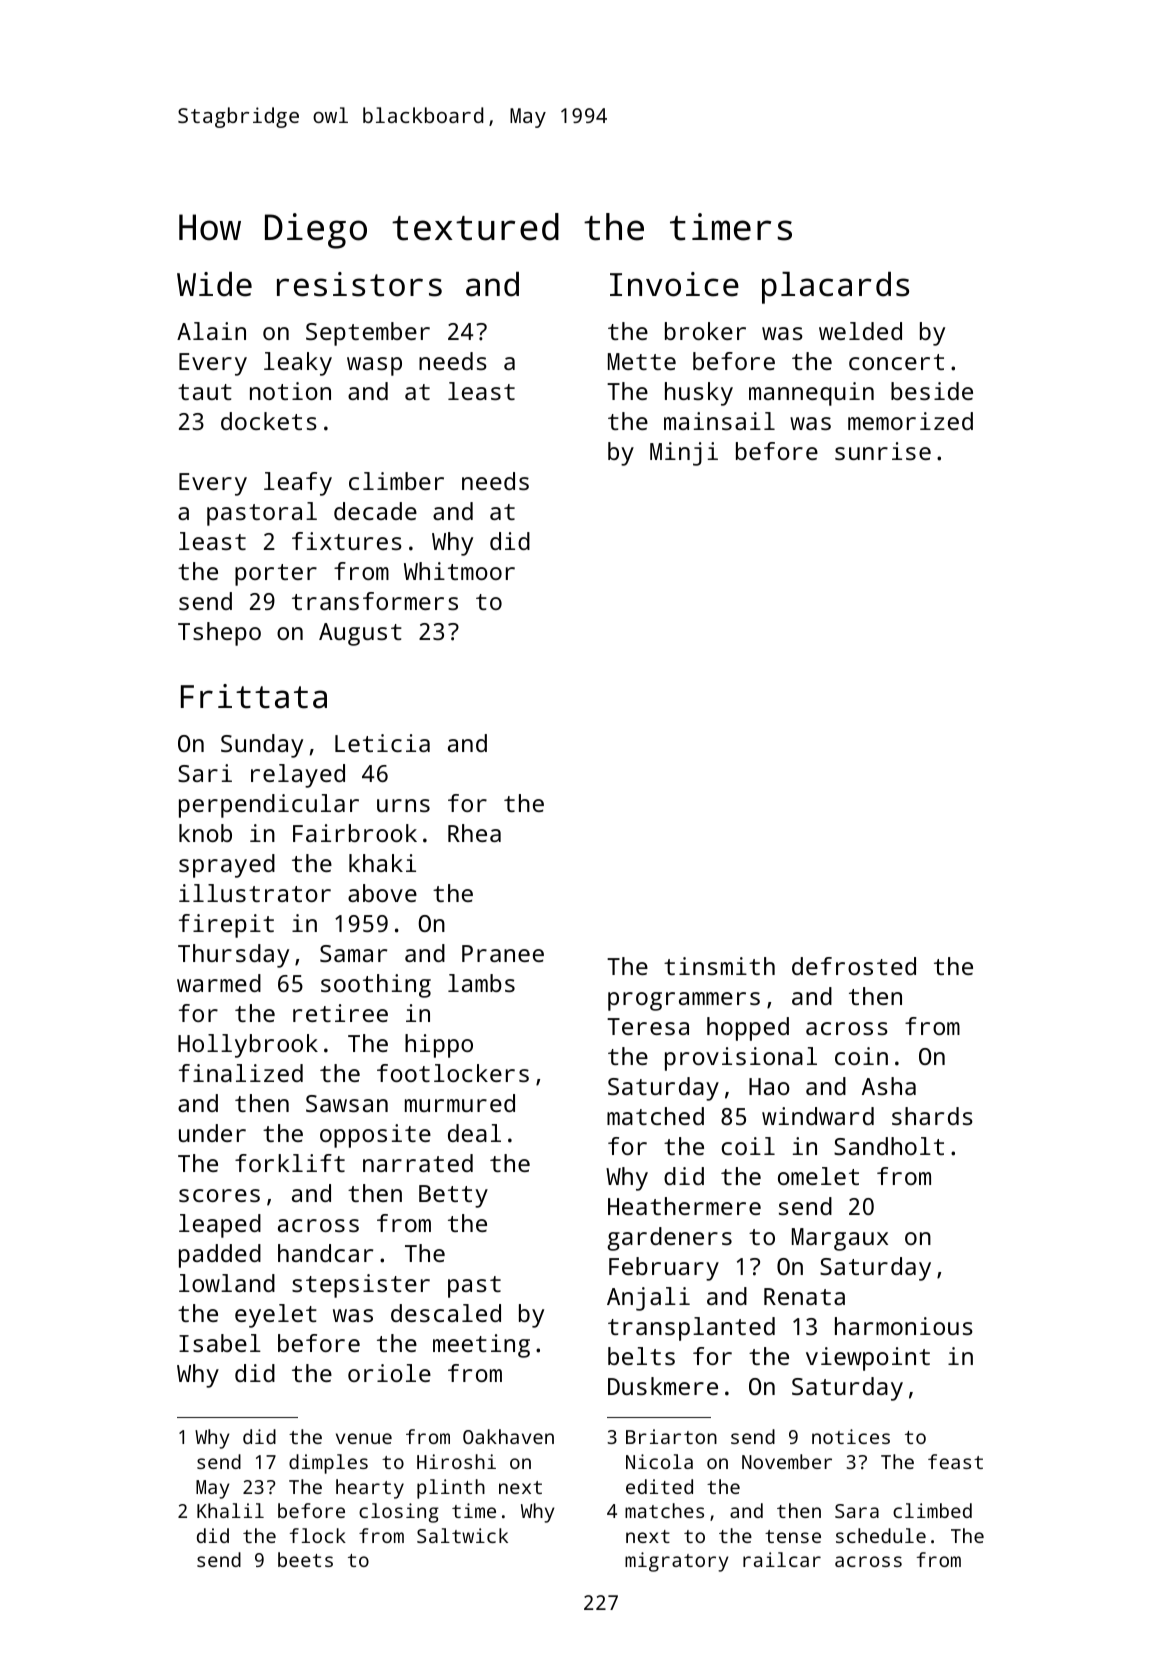 The width and height of the image is (1165, 1654). What do you see at coordinates (340, 1013) in the image?
I see `retiree` at bounding box center [340, 1013].
